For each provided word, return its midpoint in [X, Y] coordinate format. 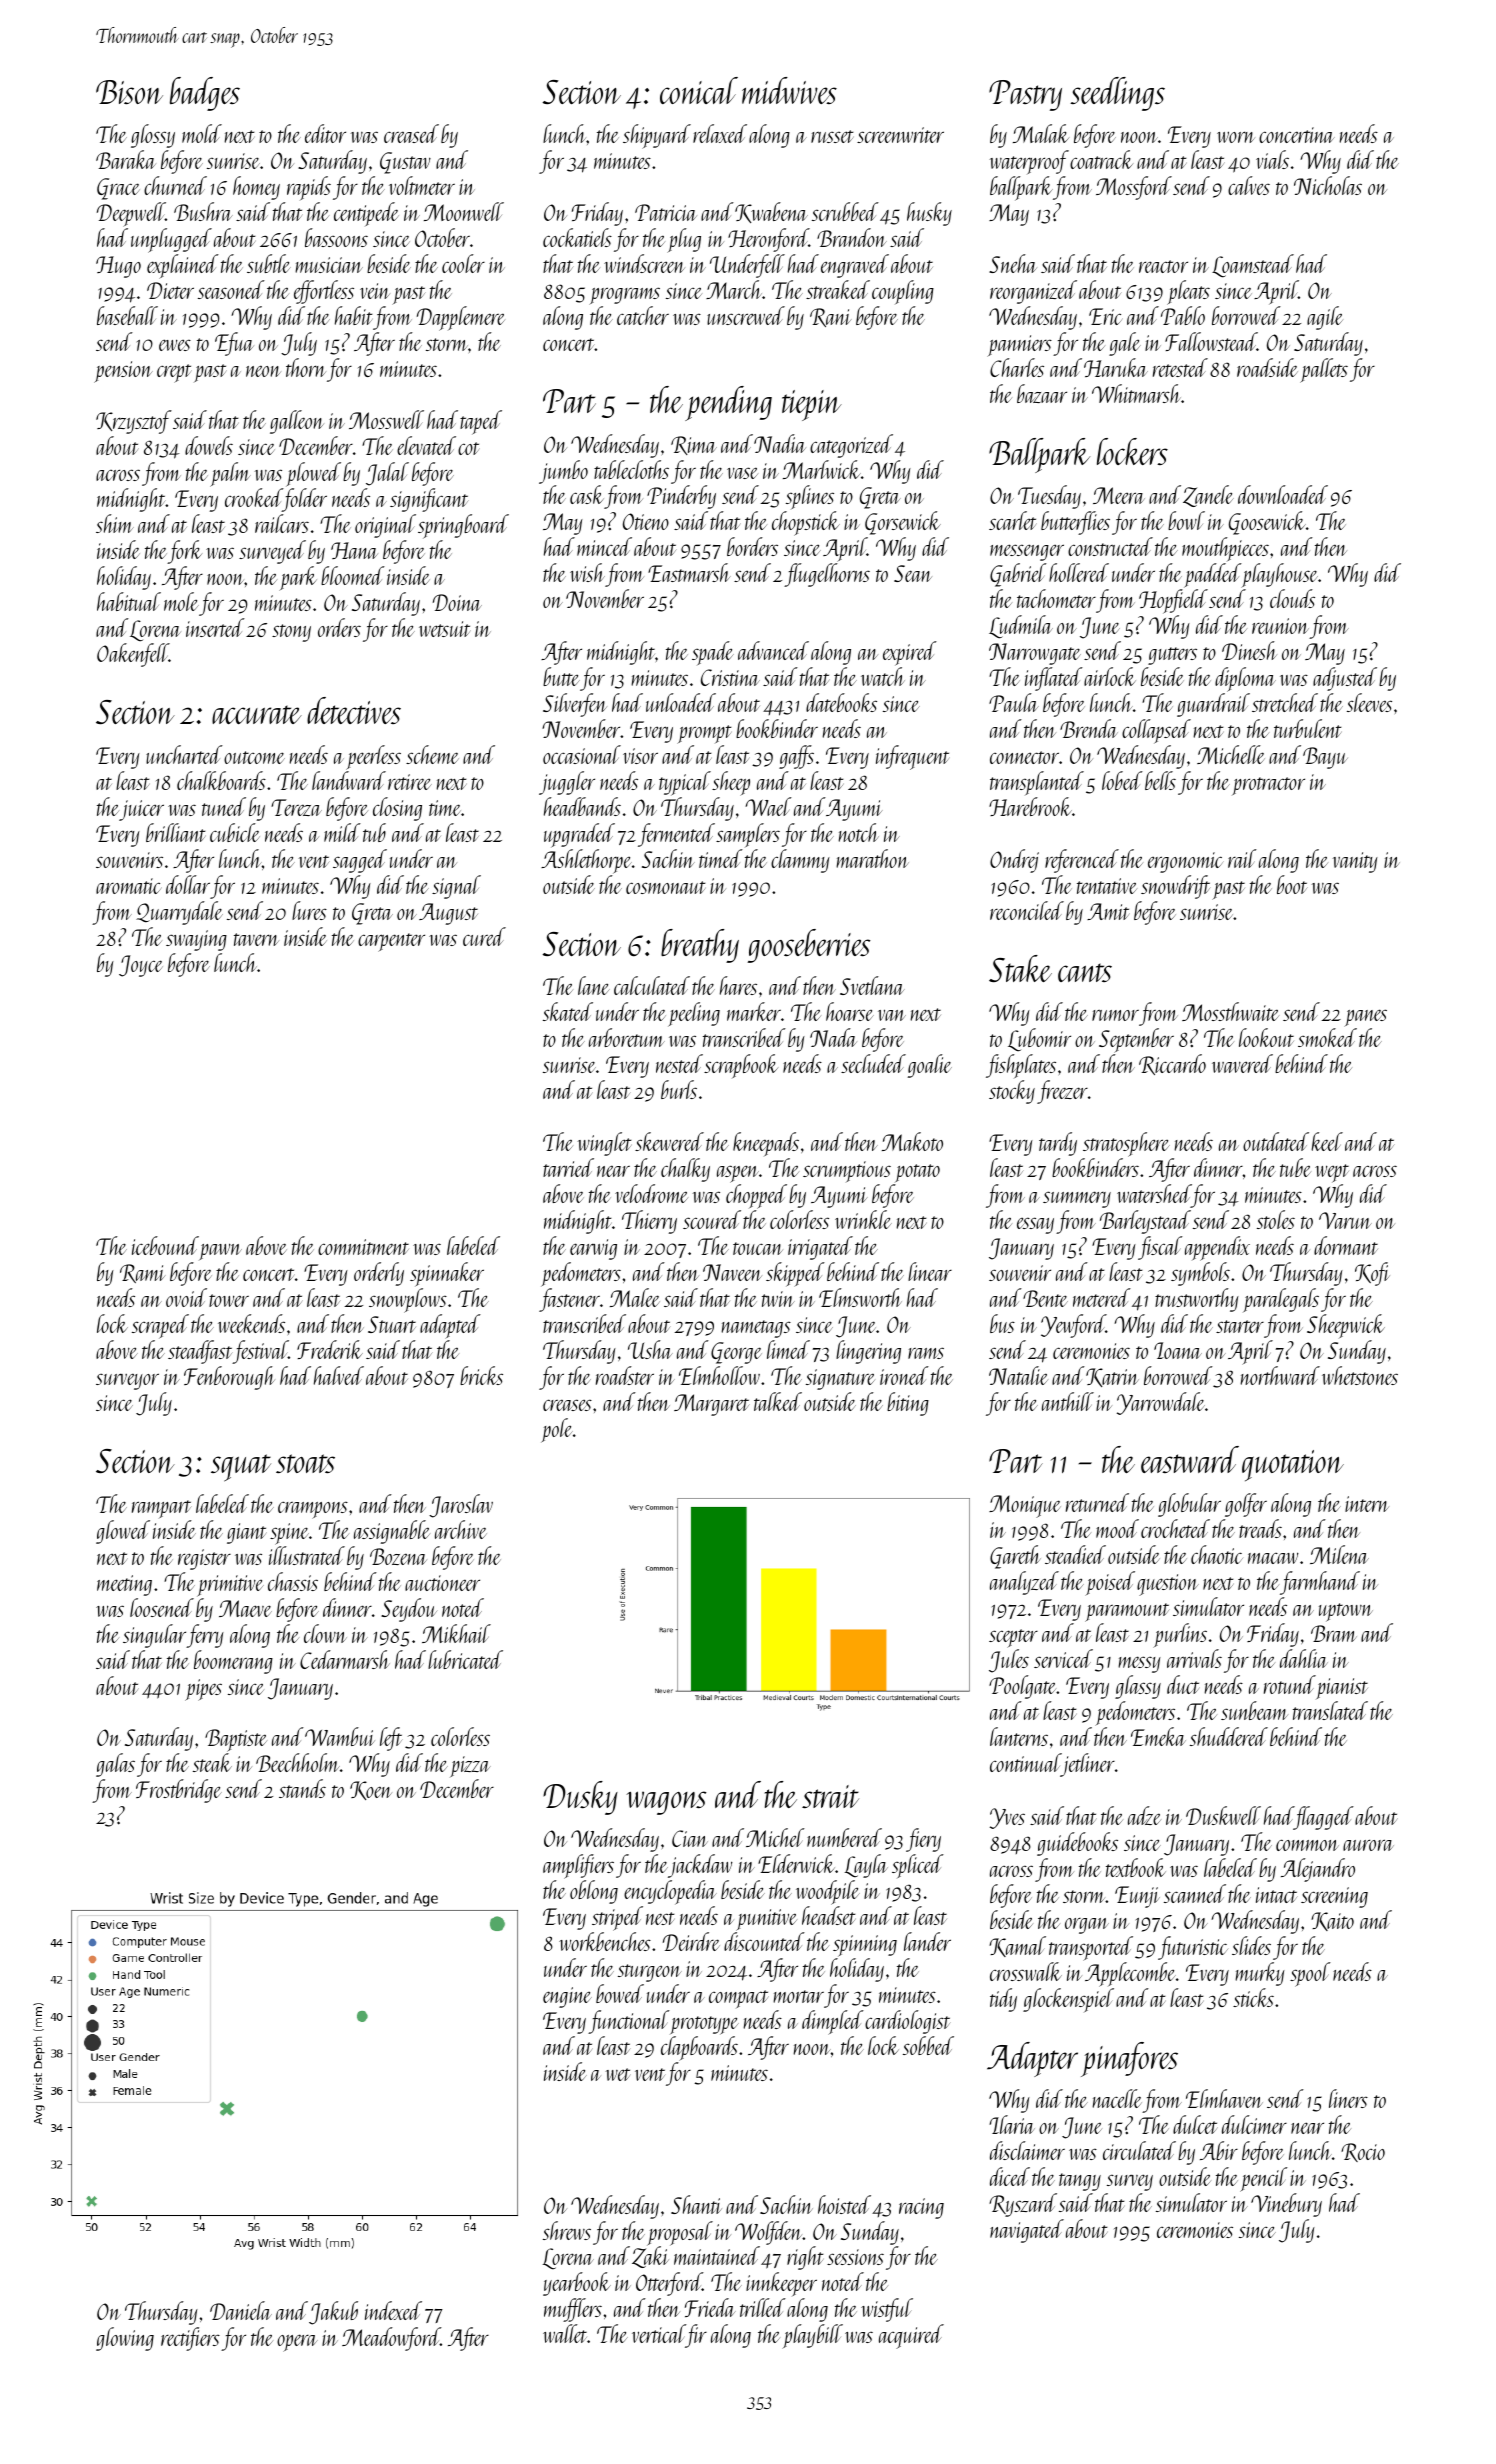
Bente [1045, 1298]
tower [229, 1300]
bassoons [336, 237]
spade [713, 653]
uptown [1346, 1612]
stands [302, 1788]
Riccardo [1172, 1064]
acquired [911, 2336]
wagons [666, 1803]
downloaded [1283, 494]
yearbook [577, 2284]
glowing [125, 2339]
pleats [1188, 292]
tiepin [812, 405]
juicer [141, 810]
